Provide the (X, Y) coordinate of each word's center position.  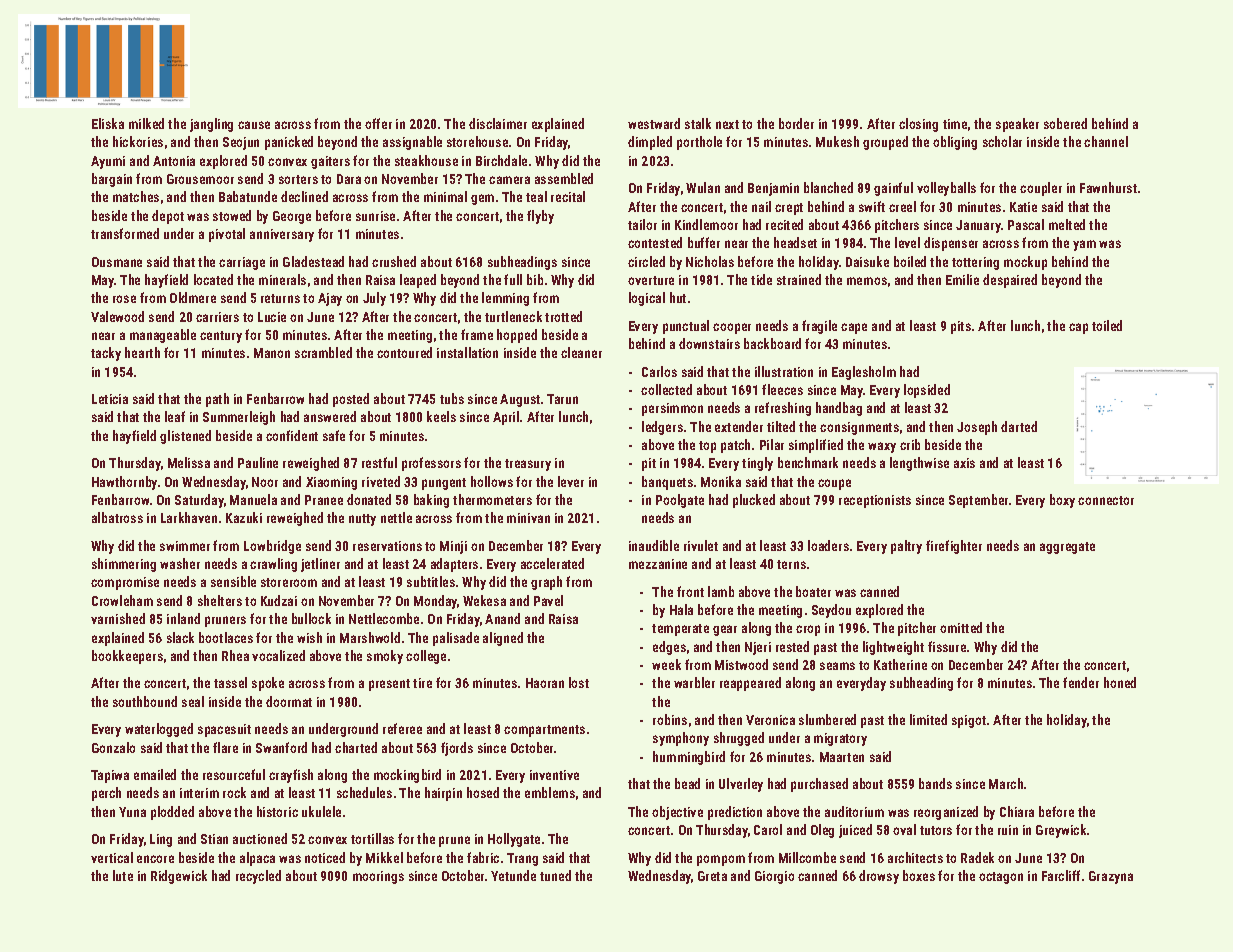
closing (918, 125)
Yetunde (513, 875)
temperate (680, 630)
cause (254, 125)
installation (467, 352)
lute (123, 875)
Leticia (110, 399)
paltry (906, 547)
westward (654, 123)
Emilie (962, 279)
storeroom (289, 582)
